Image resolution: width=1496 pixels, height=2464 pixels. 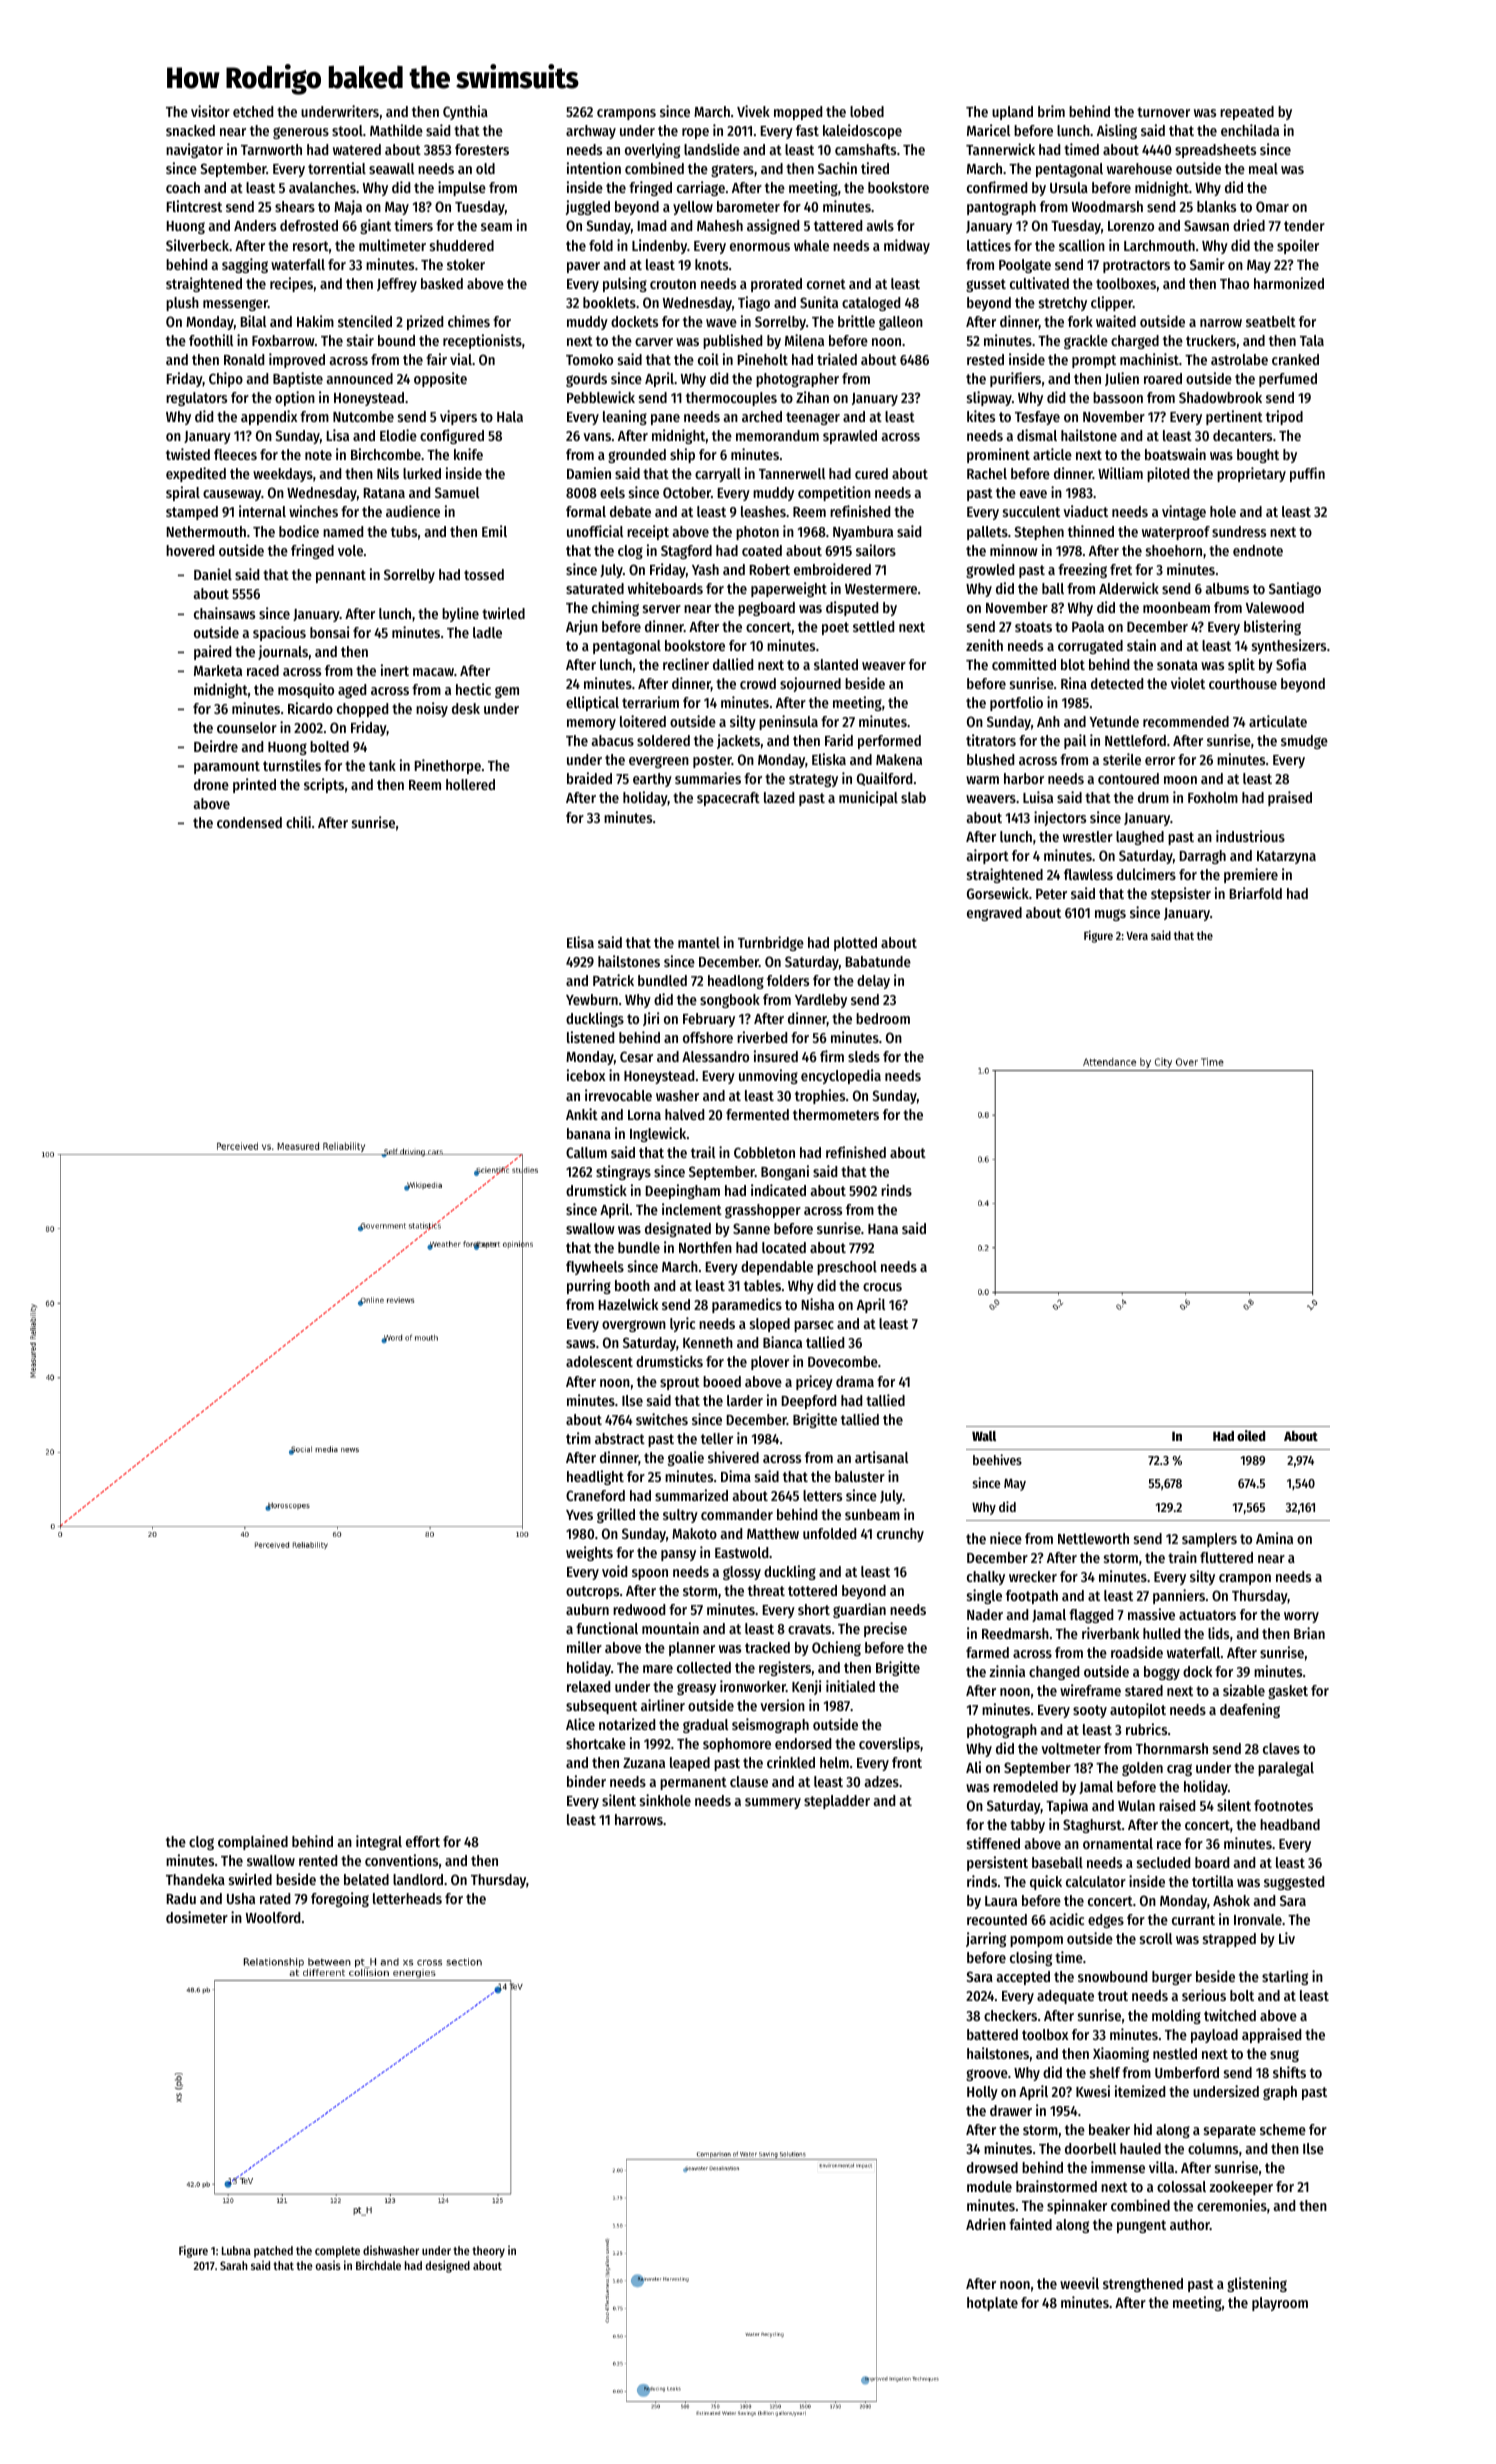 I want to click on expedited, so click(x=196, y=474).
